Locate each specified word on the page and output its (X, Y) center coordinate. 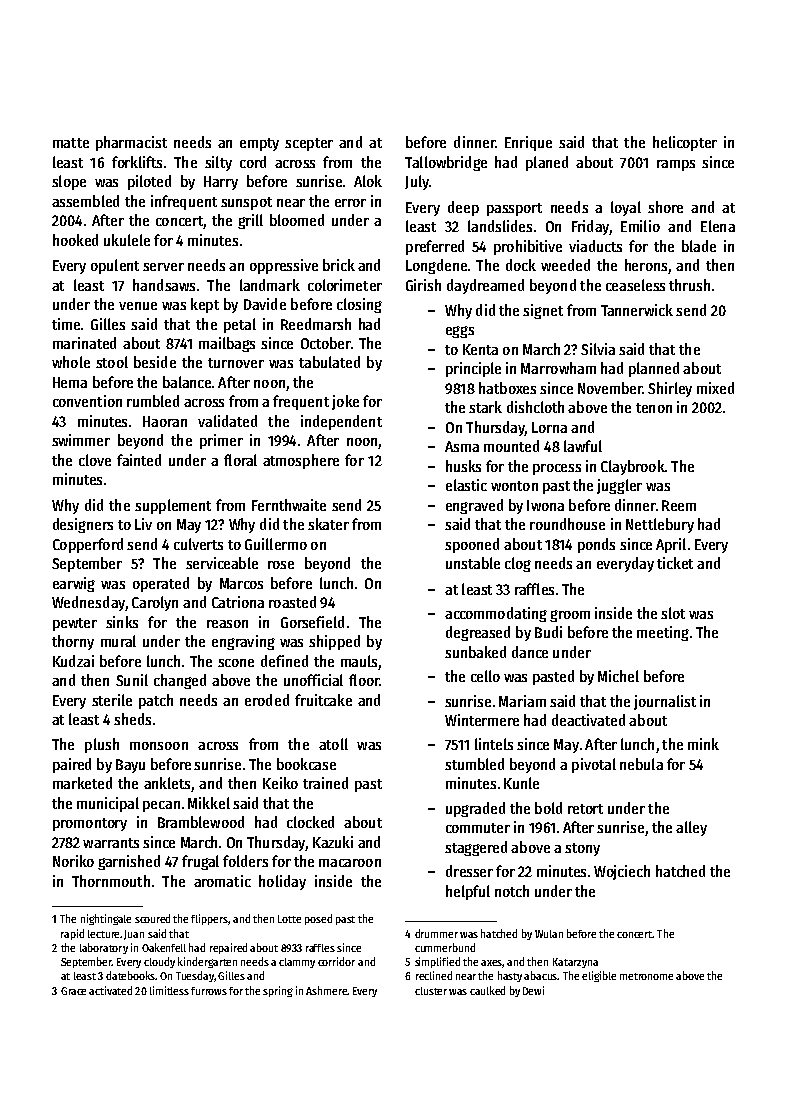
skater (328, 524)
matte (71, 143)
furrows (209, 991)
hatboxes (507, 388)
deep (463, 208)
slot (673, 613)
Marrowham (558, 368)
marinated (84, 343)
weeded (565, 265)
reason (227, 624)
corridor (336, 961)
